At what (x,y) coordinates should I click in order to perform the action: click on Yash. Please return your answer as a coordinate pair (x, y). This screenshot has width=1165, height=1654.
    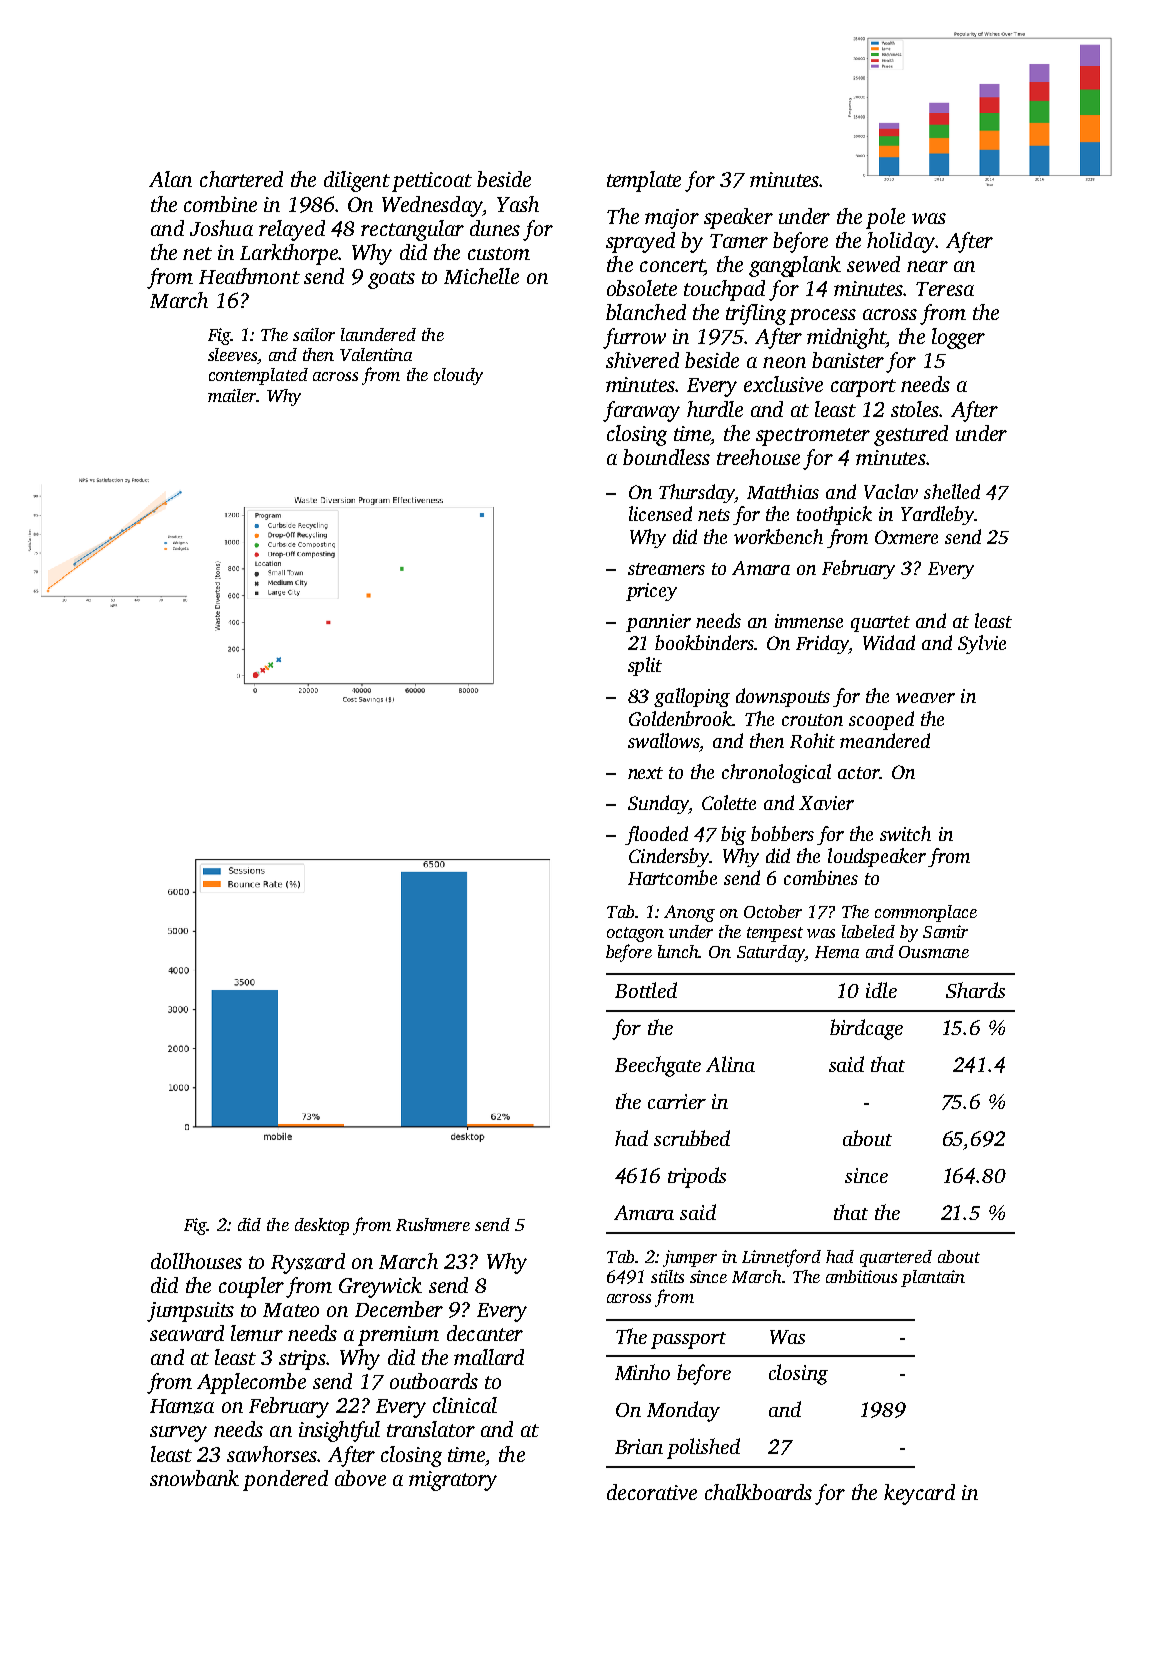
    Looking at the image, I should click on (518, 204).
